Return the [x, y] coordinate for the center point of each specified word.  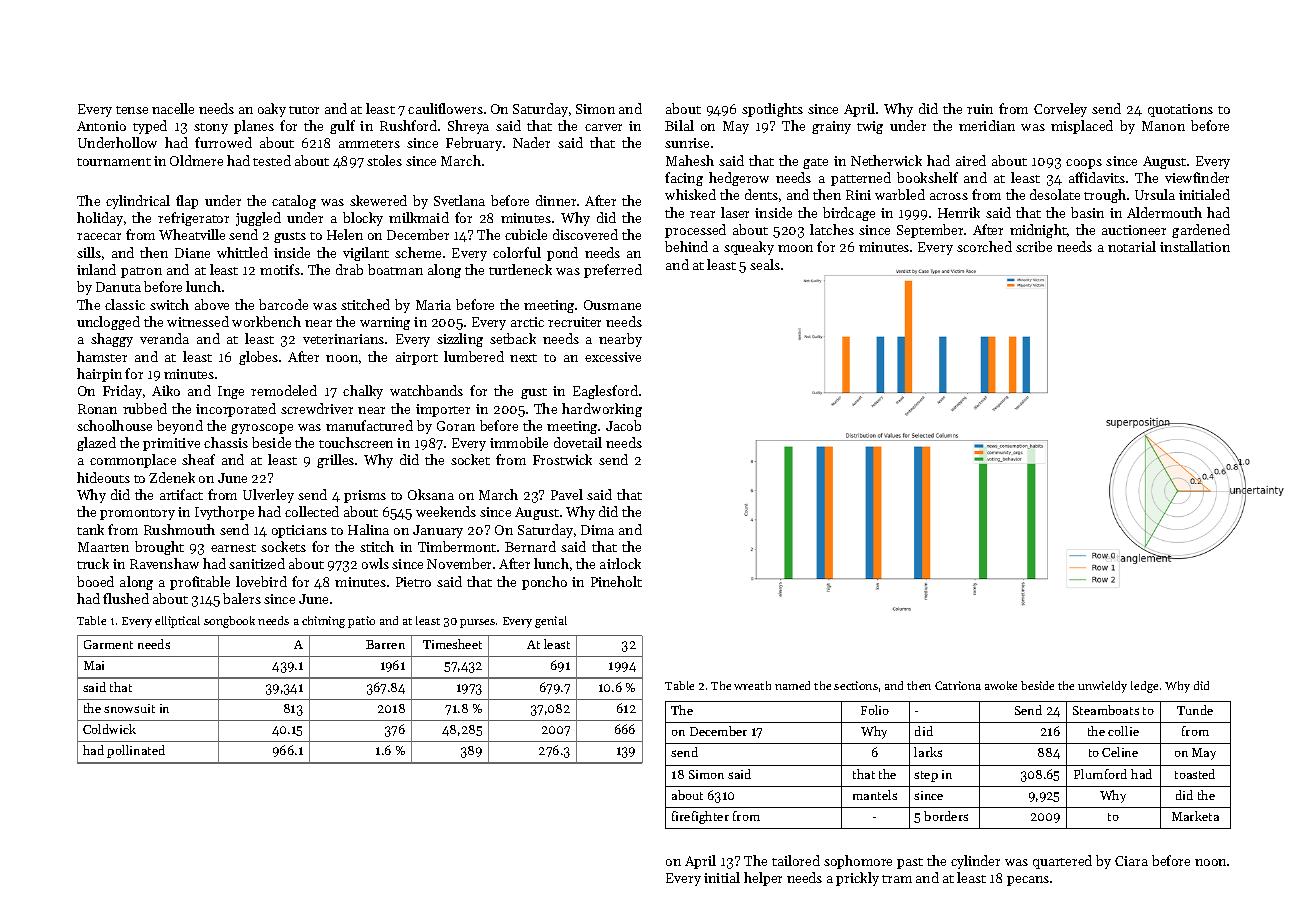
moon [795, 248]
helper [763, 879]
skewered [378, 200]
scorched [984, 246]
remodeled [284, 390]
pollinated [136, 751]
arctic [527, 322]
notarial [1132, 246]
